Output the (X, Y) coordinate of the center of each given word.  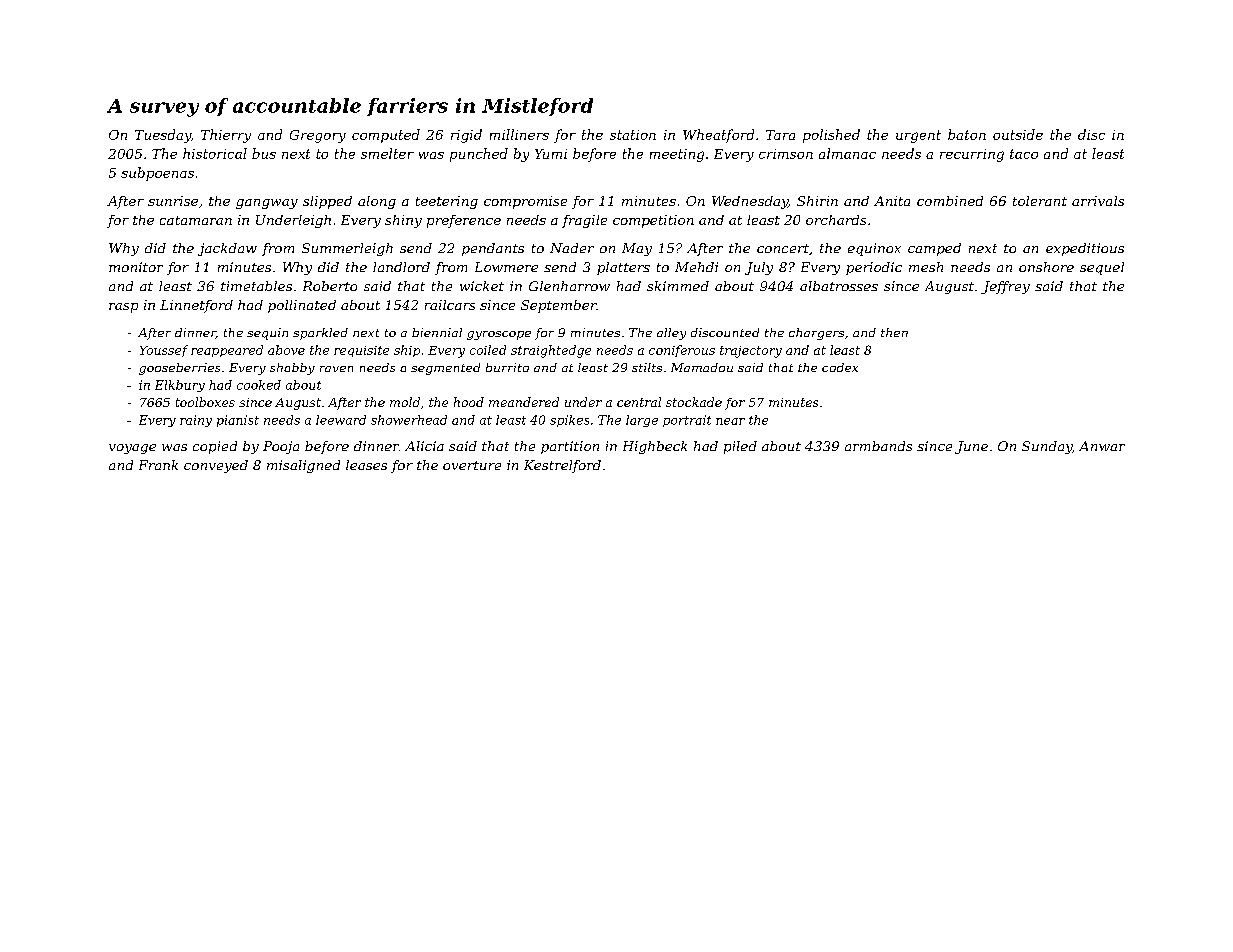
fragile (584, 221)
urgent (918, 136)
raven (336, 369)
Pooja (281, 447)
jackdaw (227, 249)
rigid (466, 136)
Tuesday (163, 136)
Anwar (1102, 446)
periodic (874, 268)
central (639, 402)
